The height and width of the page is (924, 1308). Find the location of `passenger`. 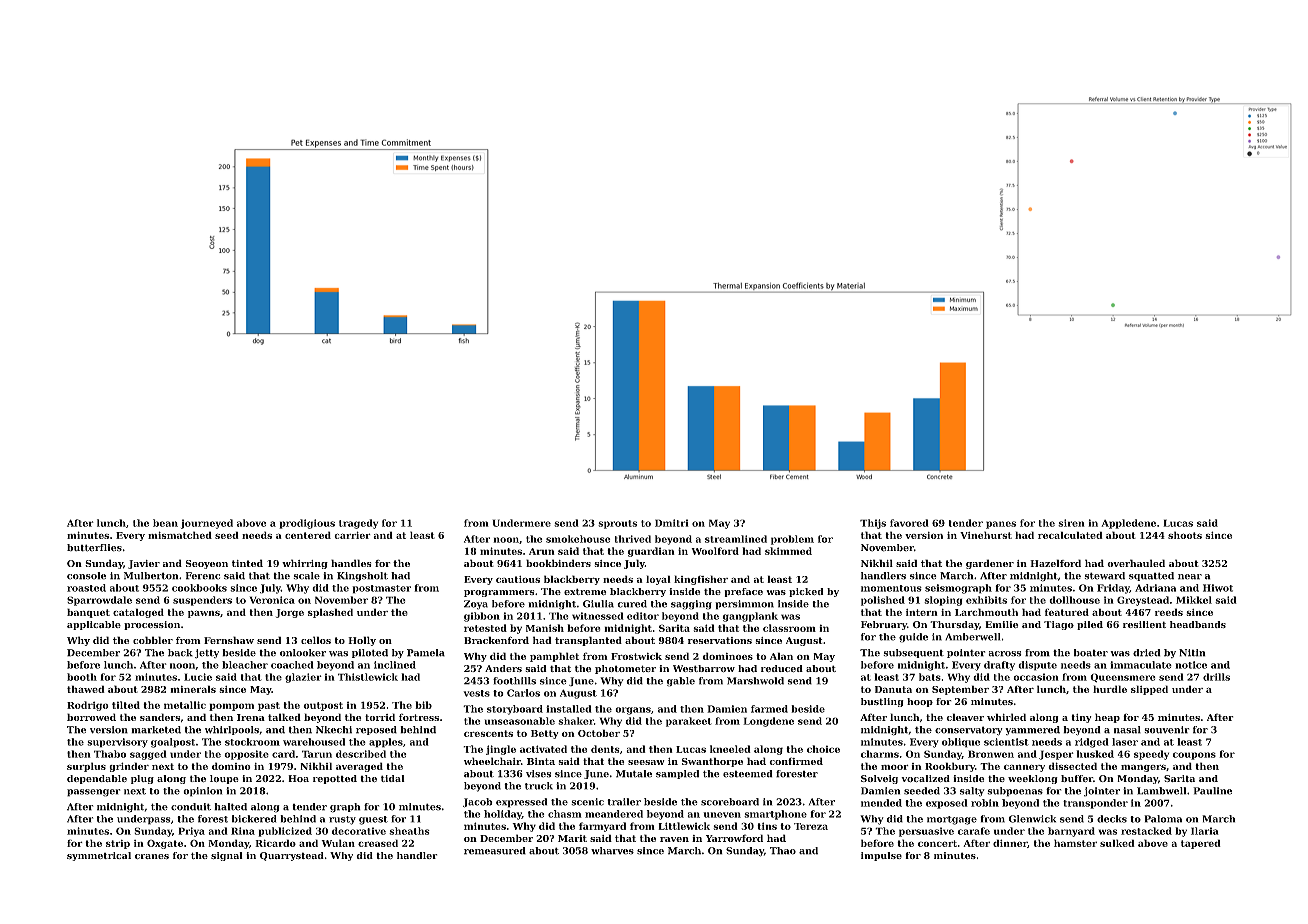

passenger is located at coordinates (93, 793).
